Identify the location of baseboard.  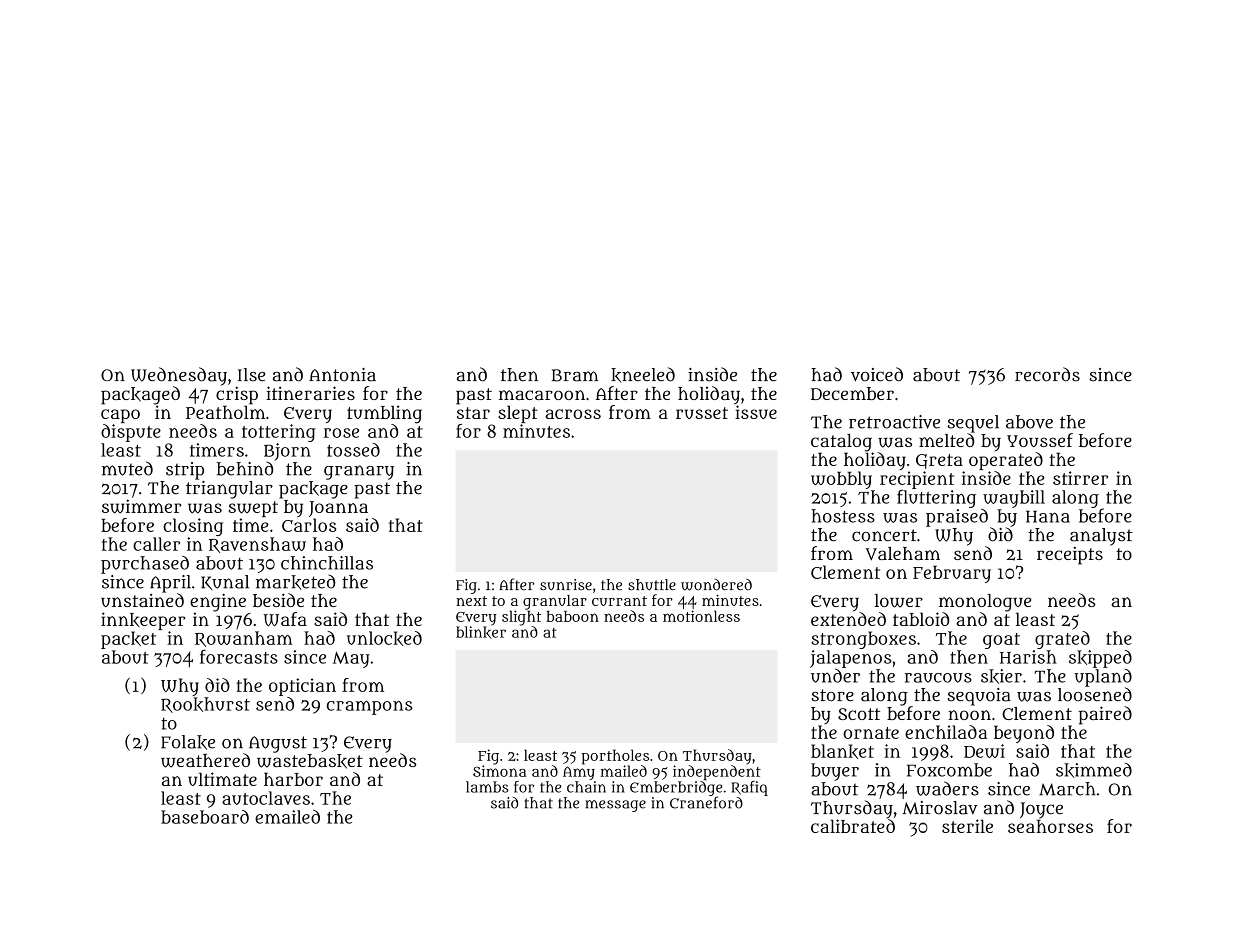
(205, 817).
